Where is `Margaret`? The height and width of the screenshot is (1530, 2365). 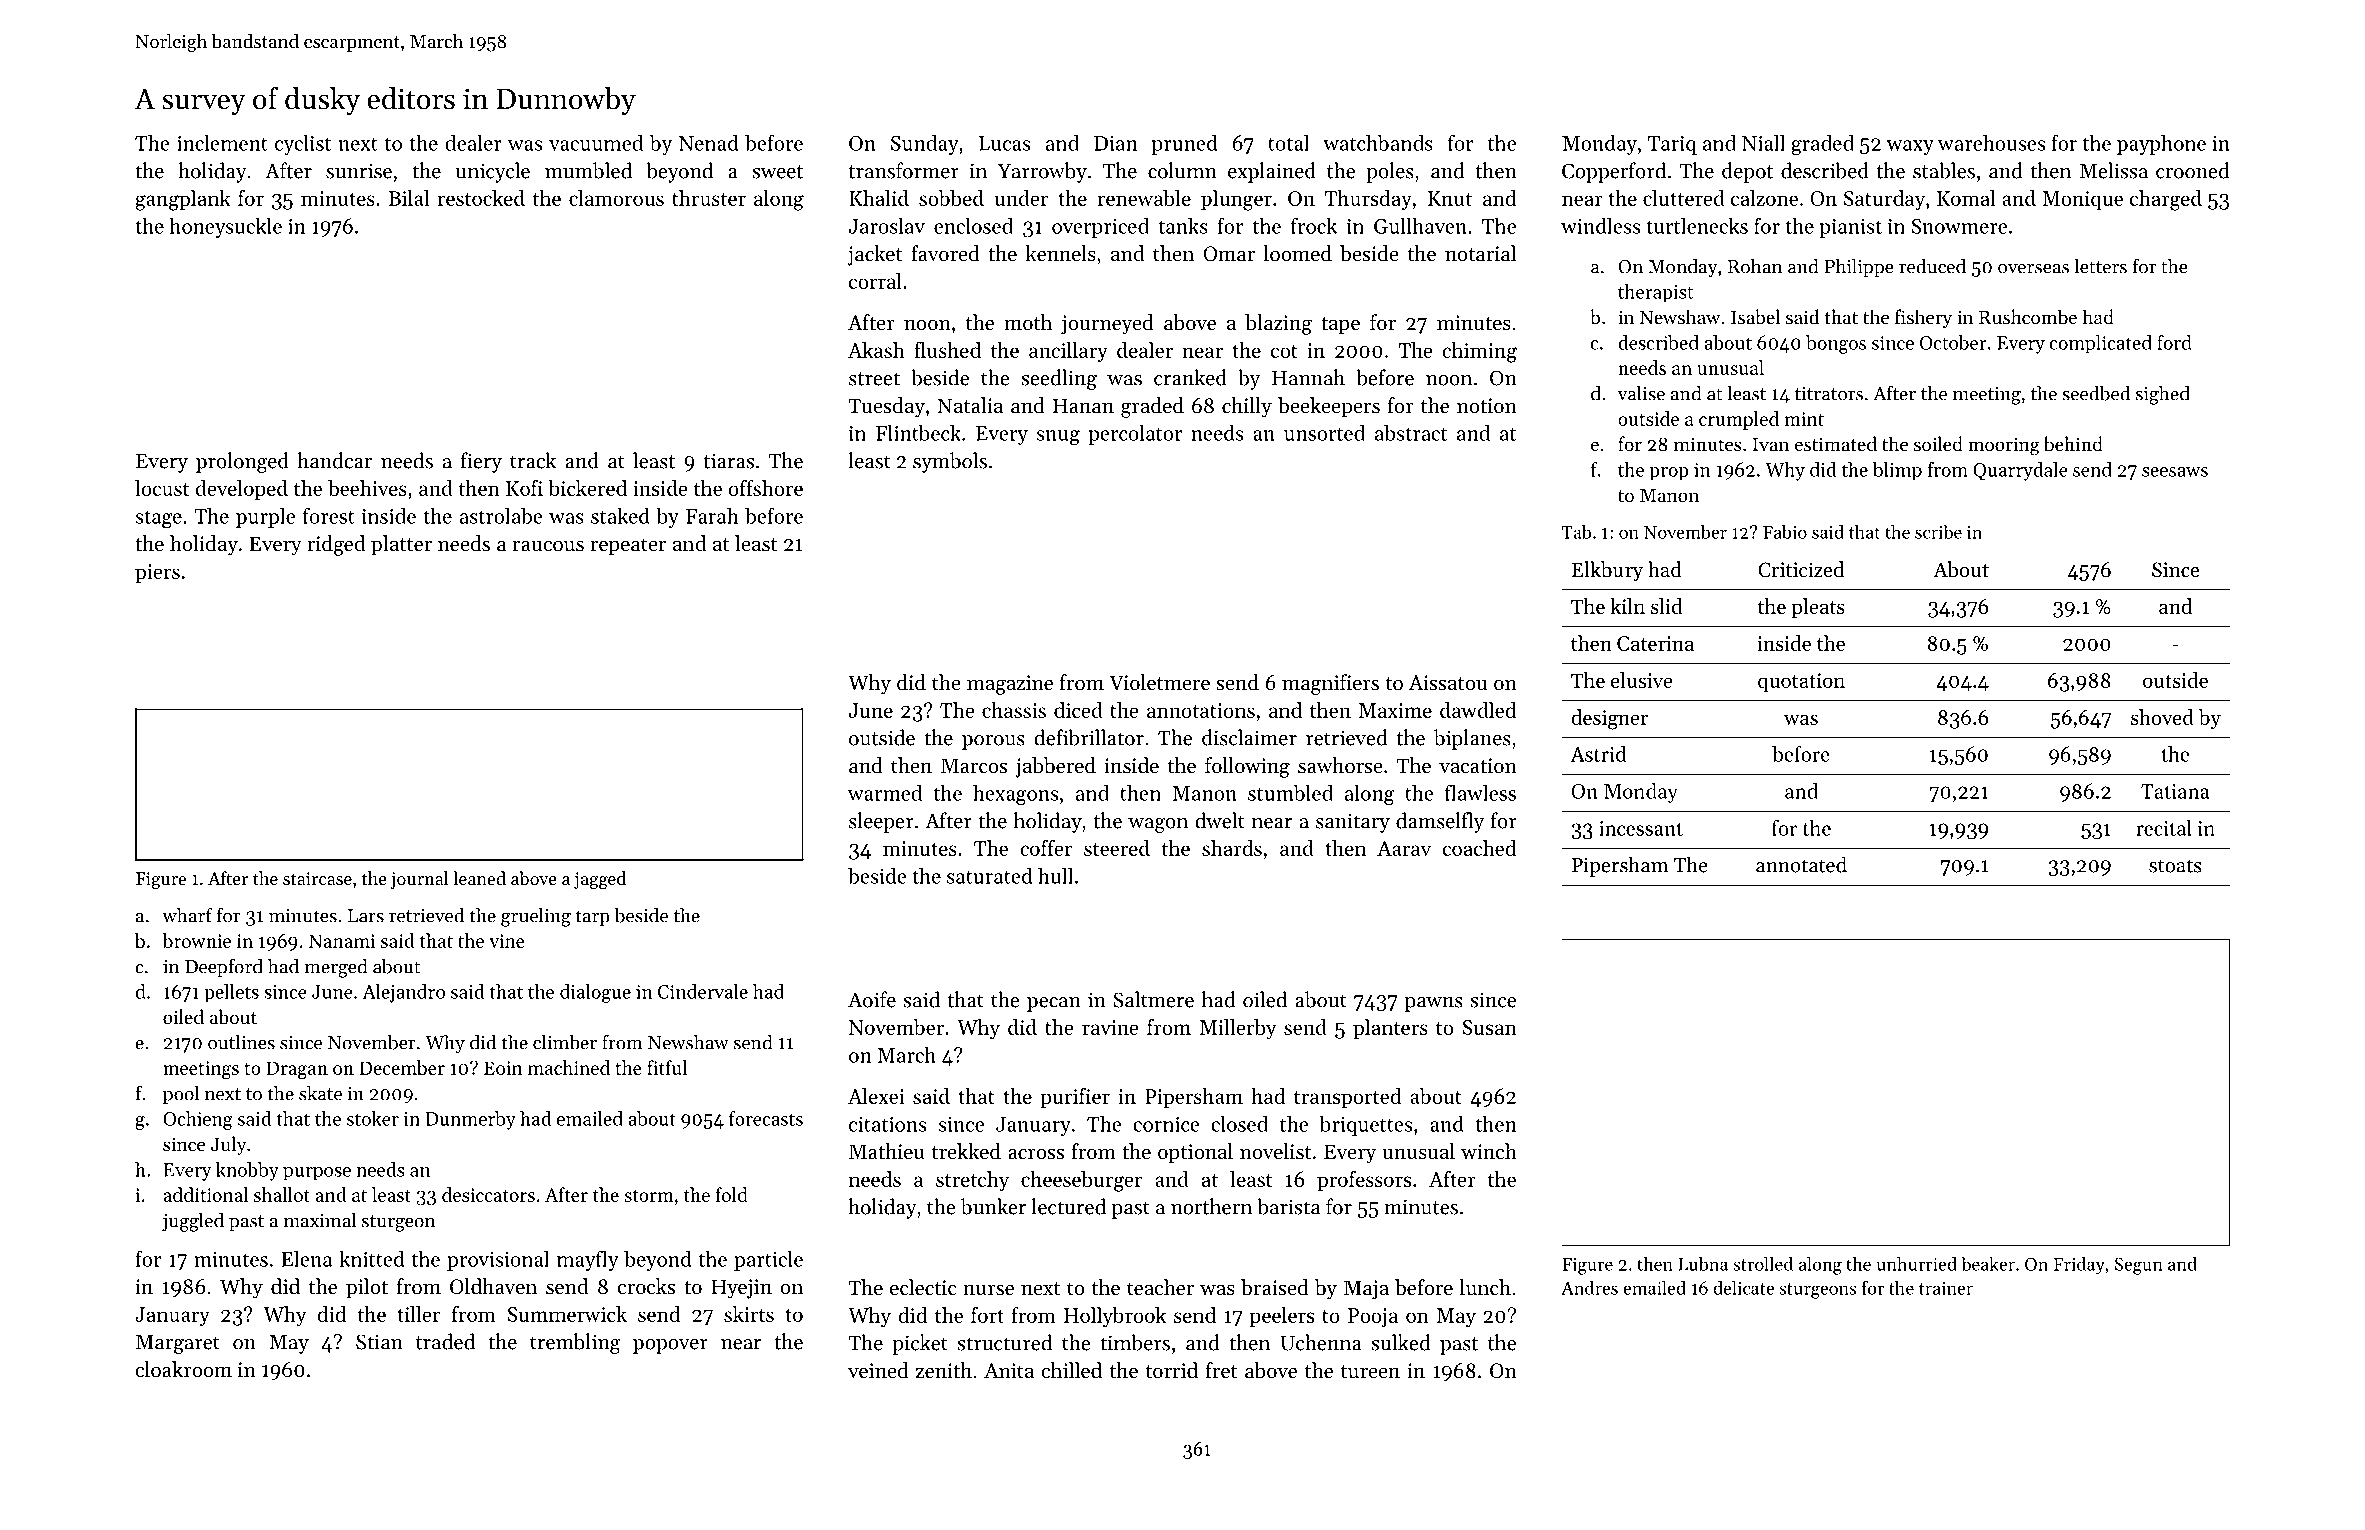
Margaret is located at coordinates (178, 1344).
